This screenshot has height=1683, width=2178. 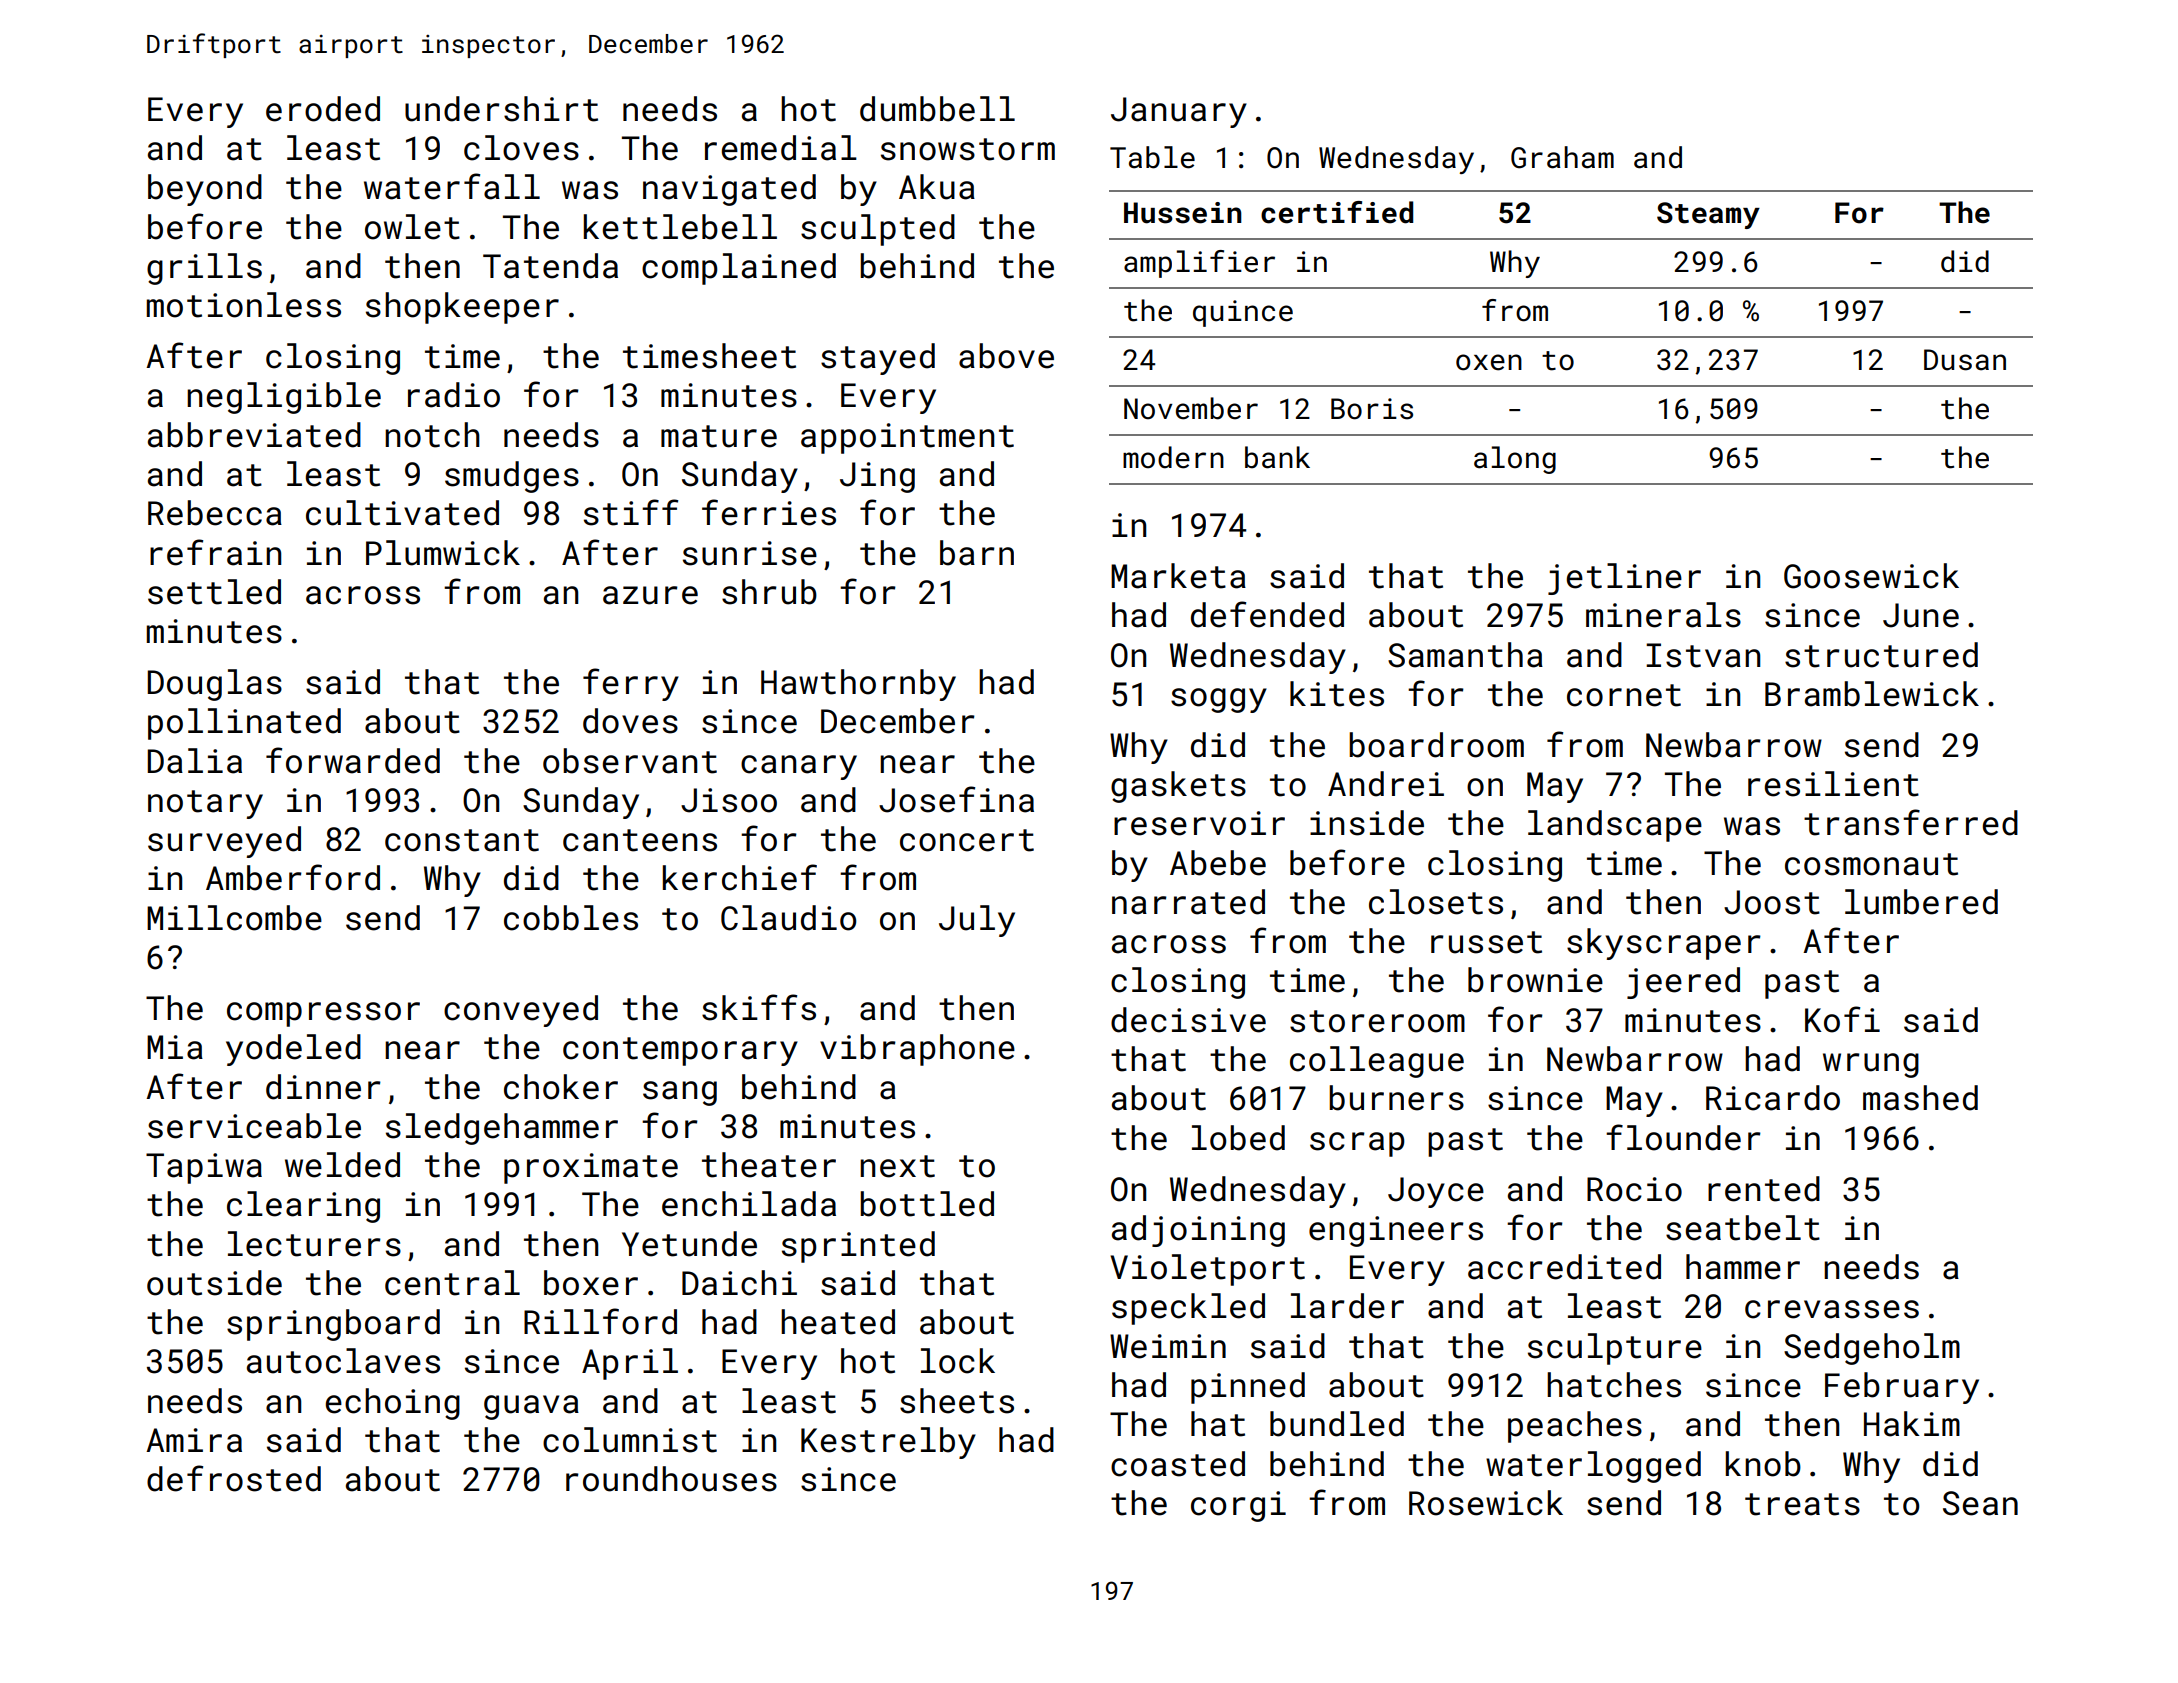 I want to click on Douglas, so click(x=214, y=685).
